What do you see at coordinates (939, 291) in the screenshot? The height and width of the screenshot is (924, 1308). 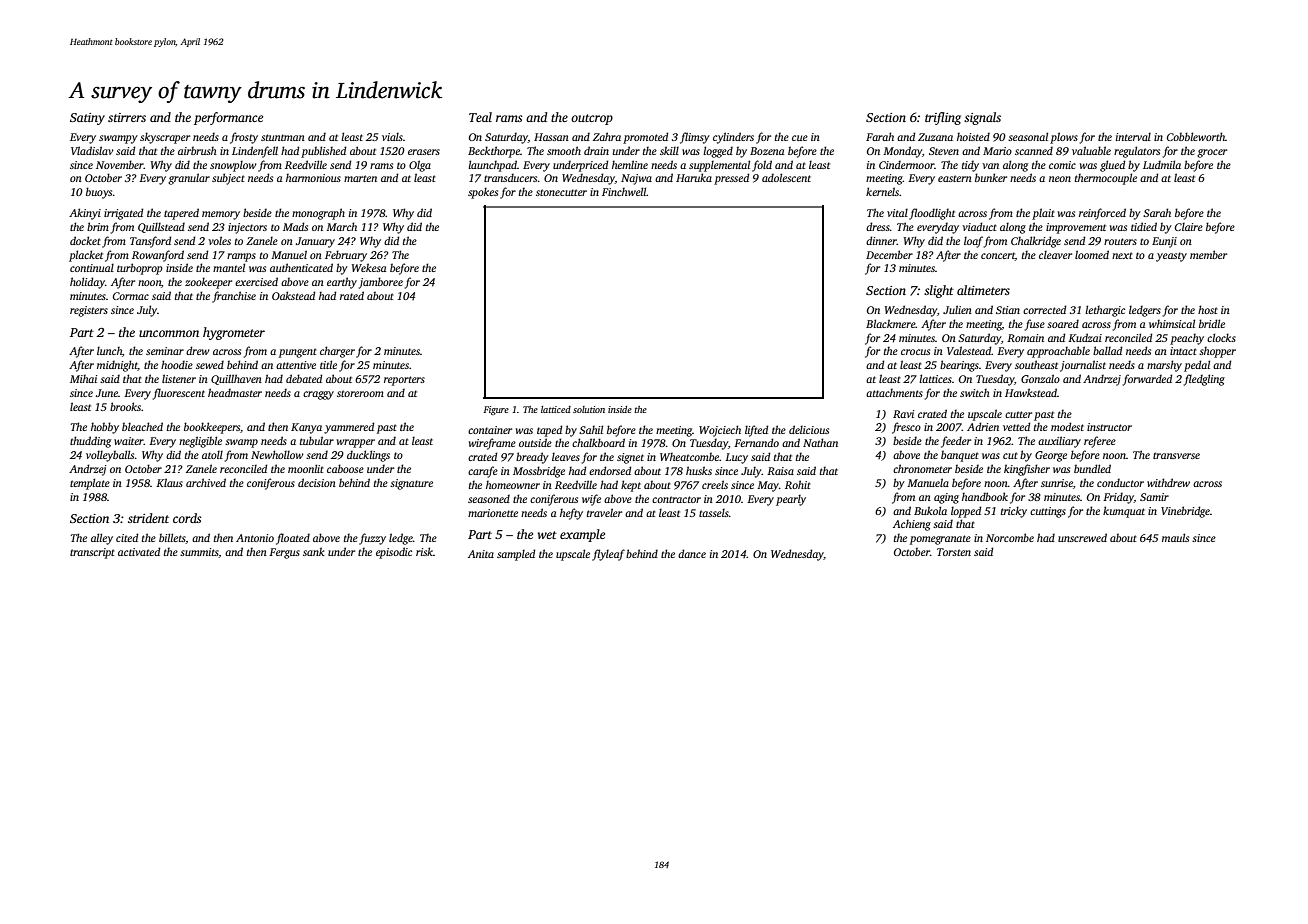 I see `slight` at bounding box center [939, 291].
